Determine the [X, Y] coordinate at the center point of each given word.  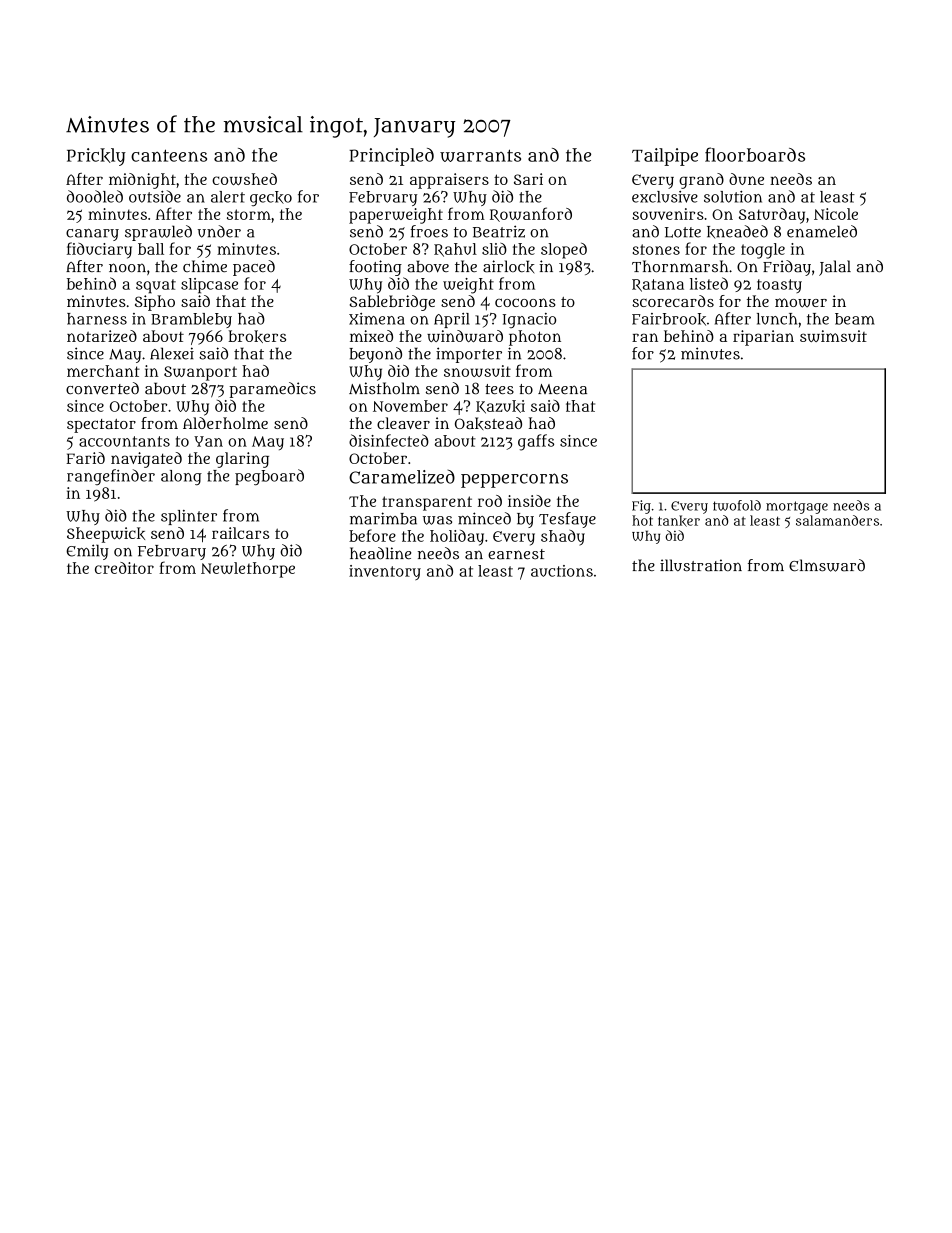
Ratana [658, 285]
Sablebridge [392, 303]
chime [205, 266]
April [452, 320]
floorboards [755, 154]
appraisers [449, 181]
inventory [385, 572]
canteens [169, 155]
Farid [85, 458]
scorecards [673, 301]
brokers [257, 336]
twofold [737, 505]
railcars [240, 533]
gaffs [536, 442]
